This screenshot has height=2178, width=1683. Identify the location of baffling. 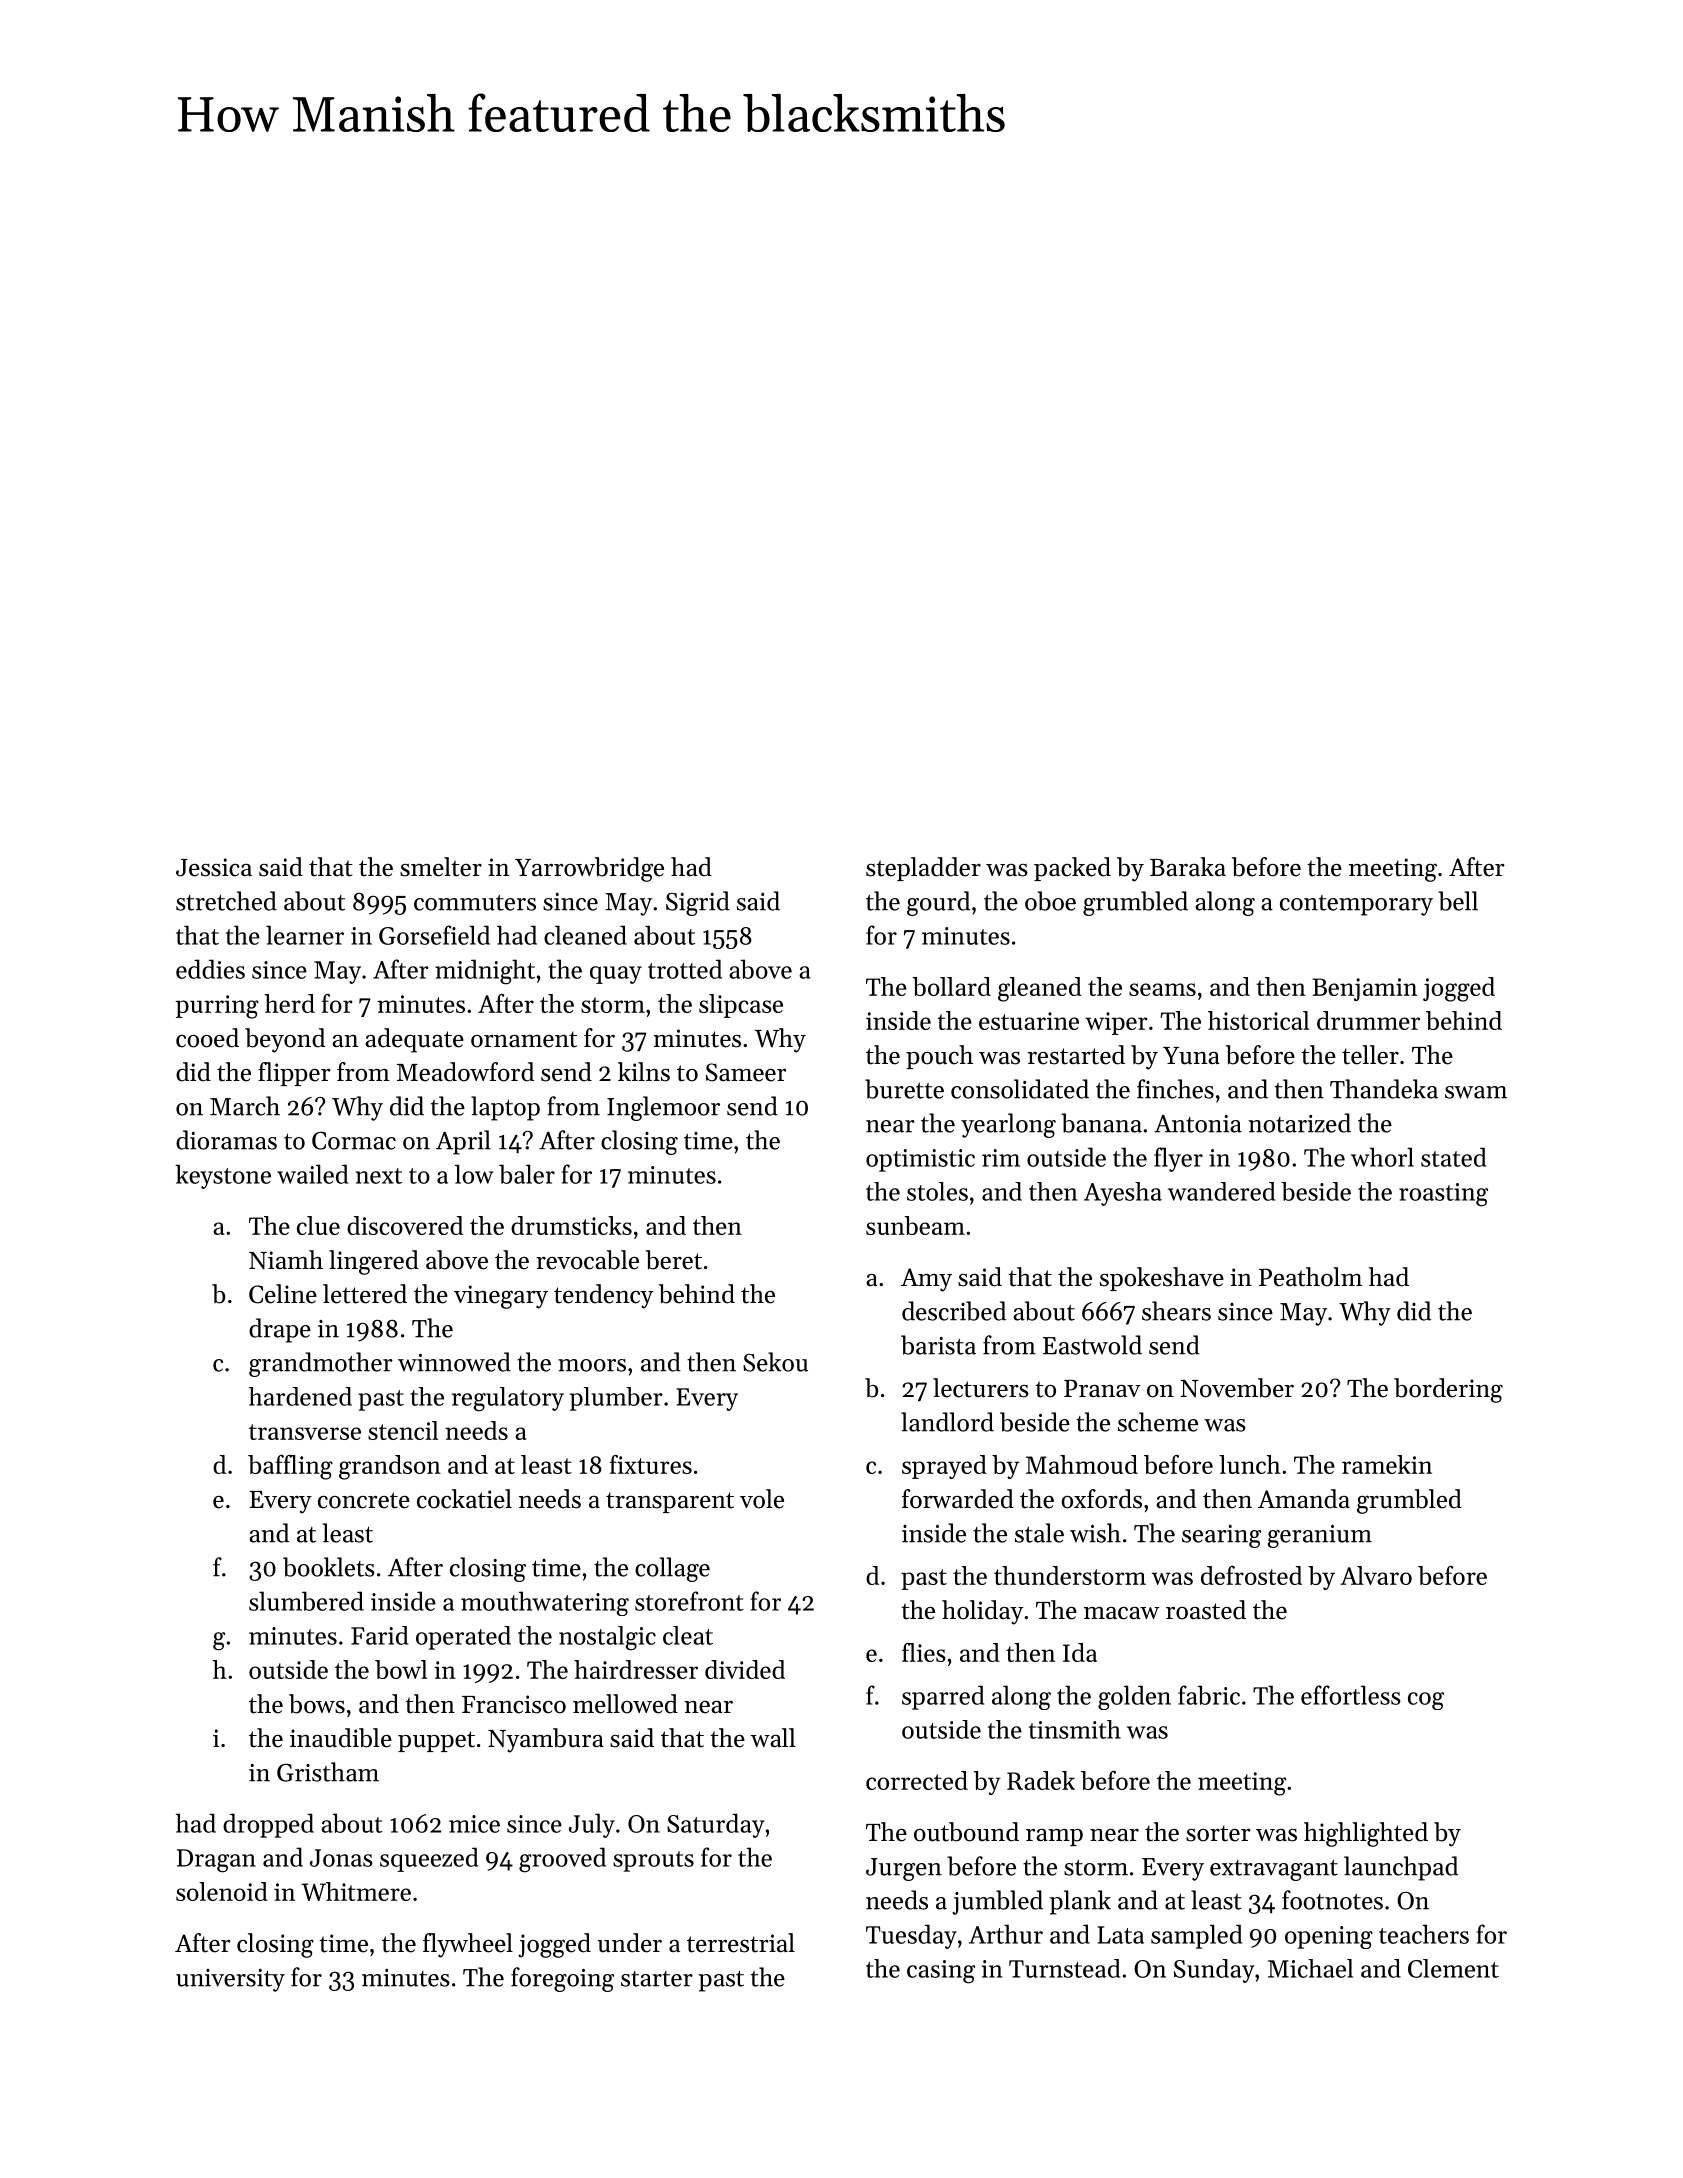
(290, 1467).
